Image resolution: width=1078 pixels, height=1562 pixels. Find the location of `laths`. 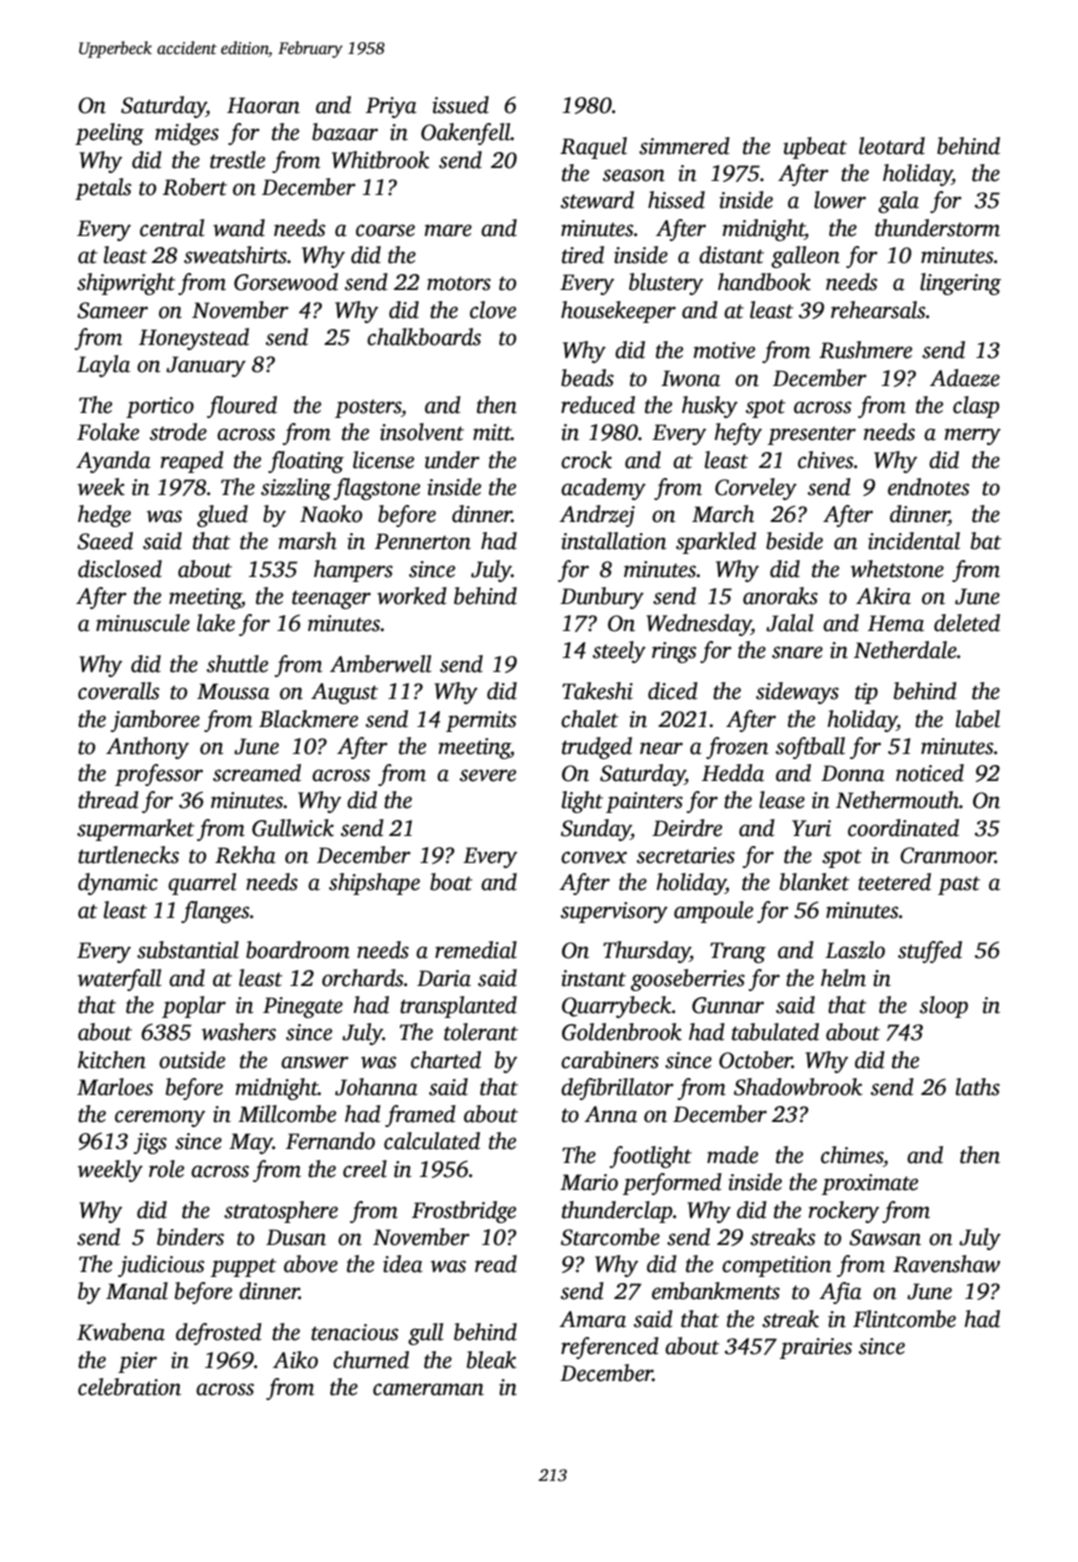

laths is located at coordinates (978, 1087).
